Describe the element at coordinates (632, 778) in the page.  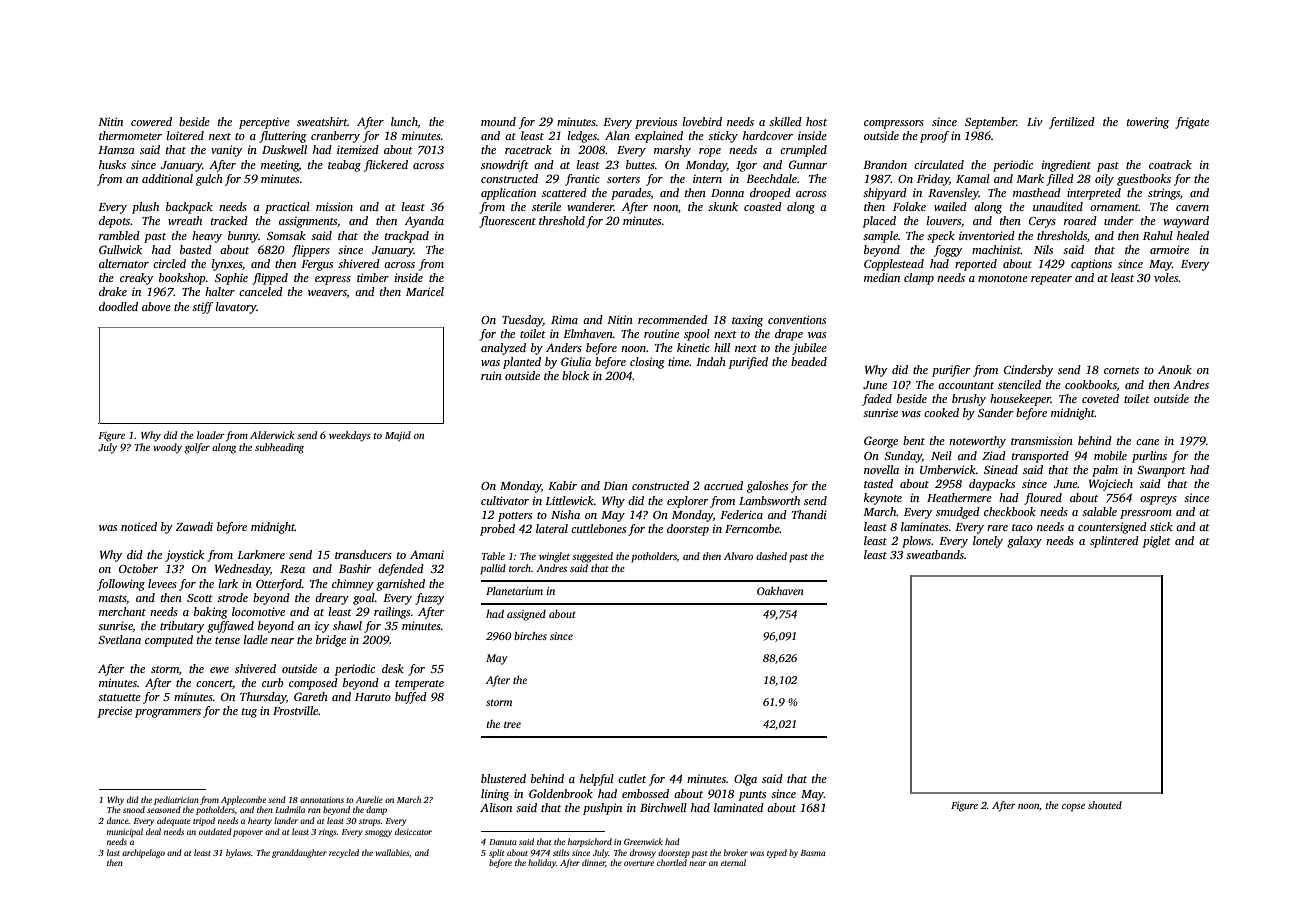
I see `cutlet` at that location.
